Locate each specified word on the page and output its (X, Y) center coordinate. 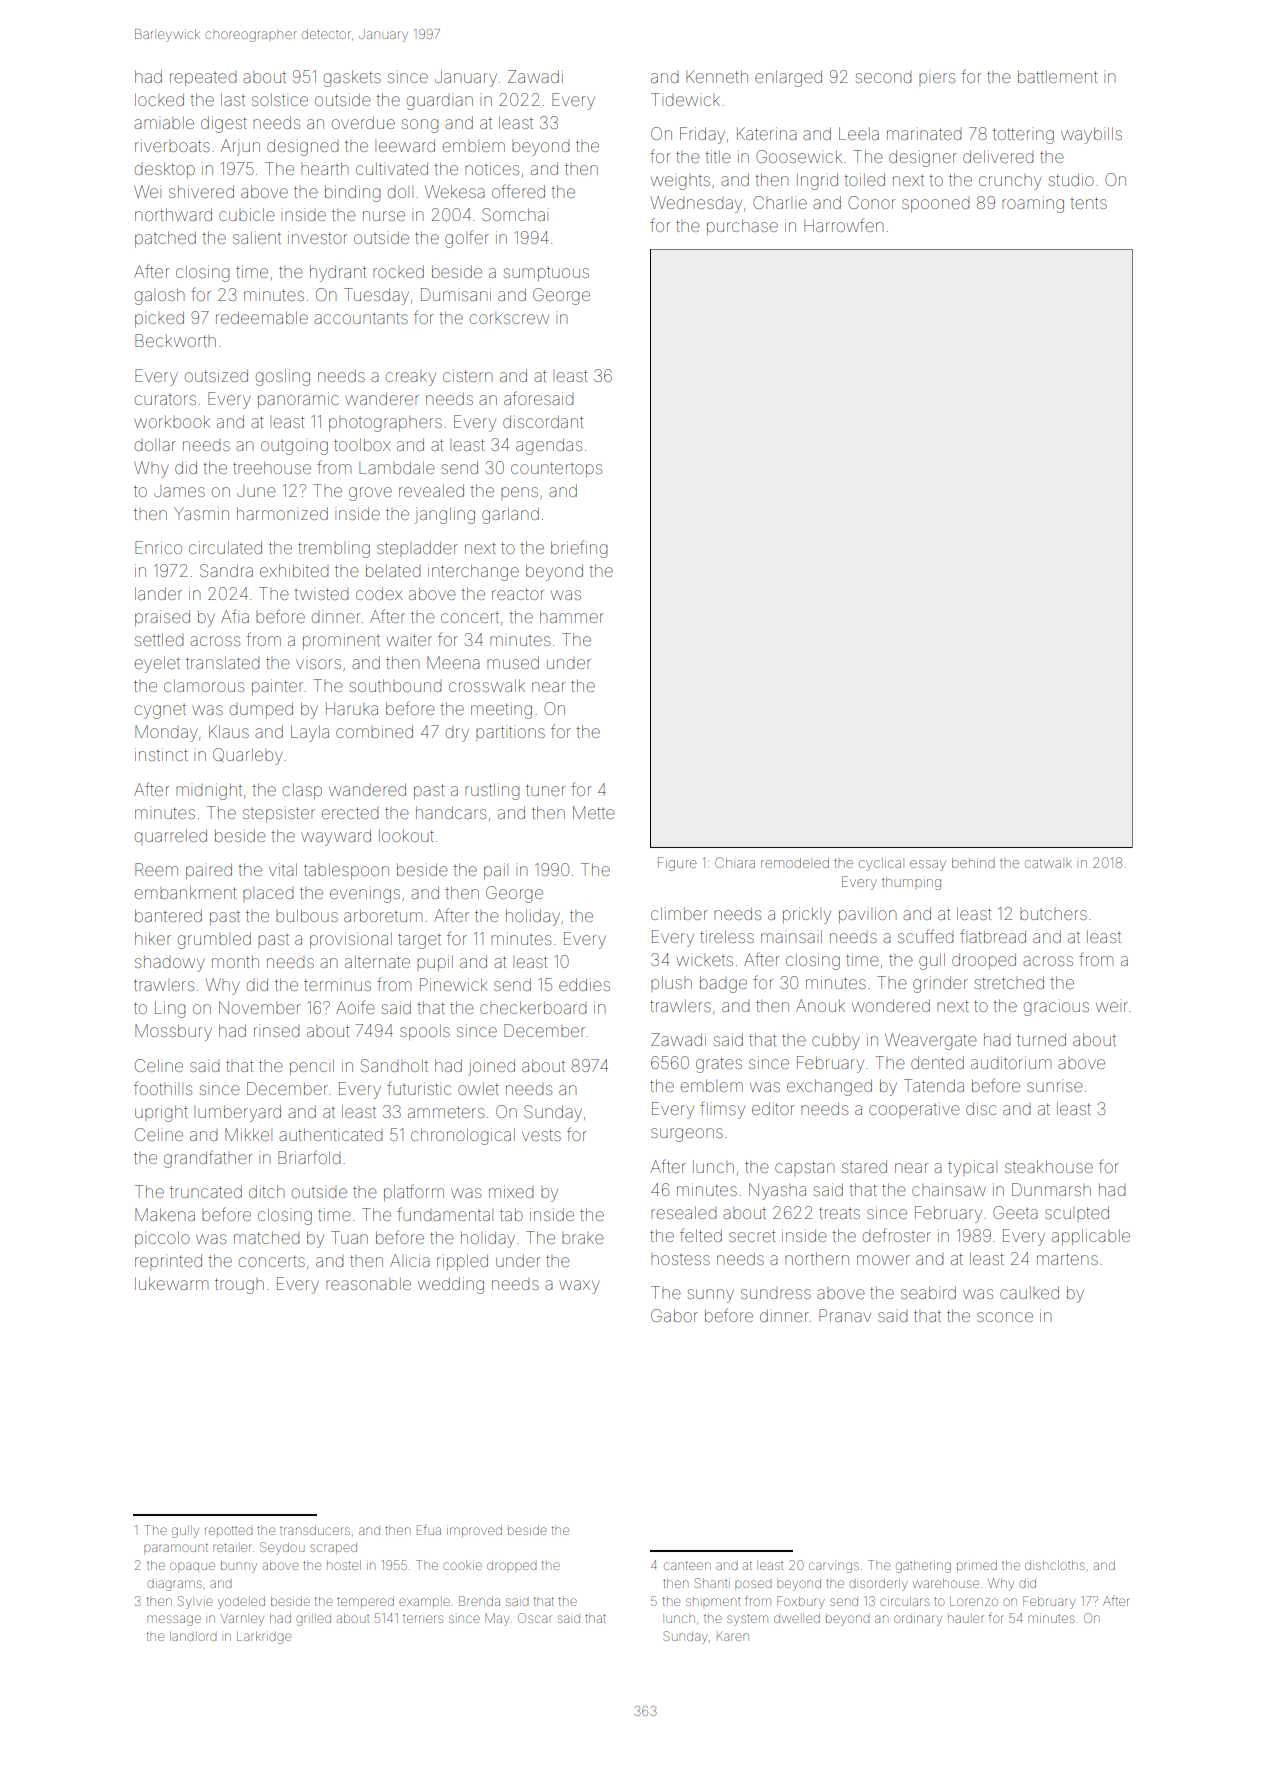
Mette (594, 812)
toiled (864, 179)
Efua (429, 1530)
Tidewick (685, 99)
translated (222, 662)
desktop (165, 170)
